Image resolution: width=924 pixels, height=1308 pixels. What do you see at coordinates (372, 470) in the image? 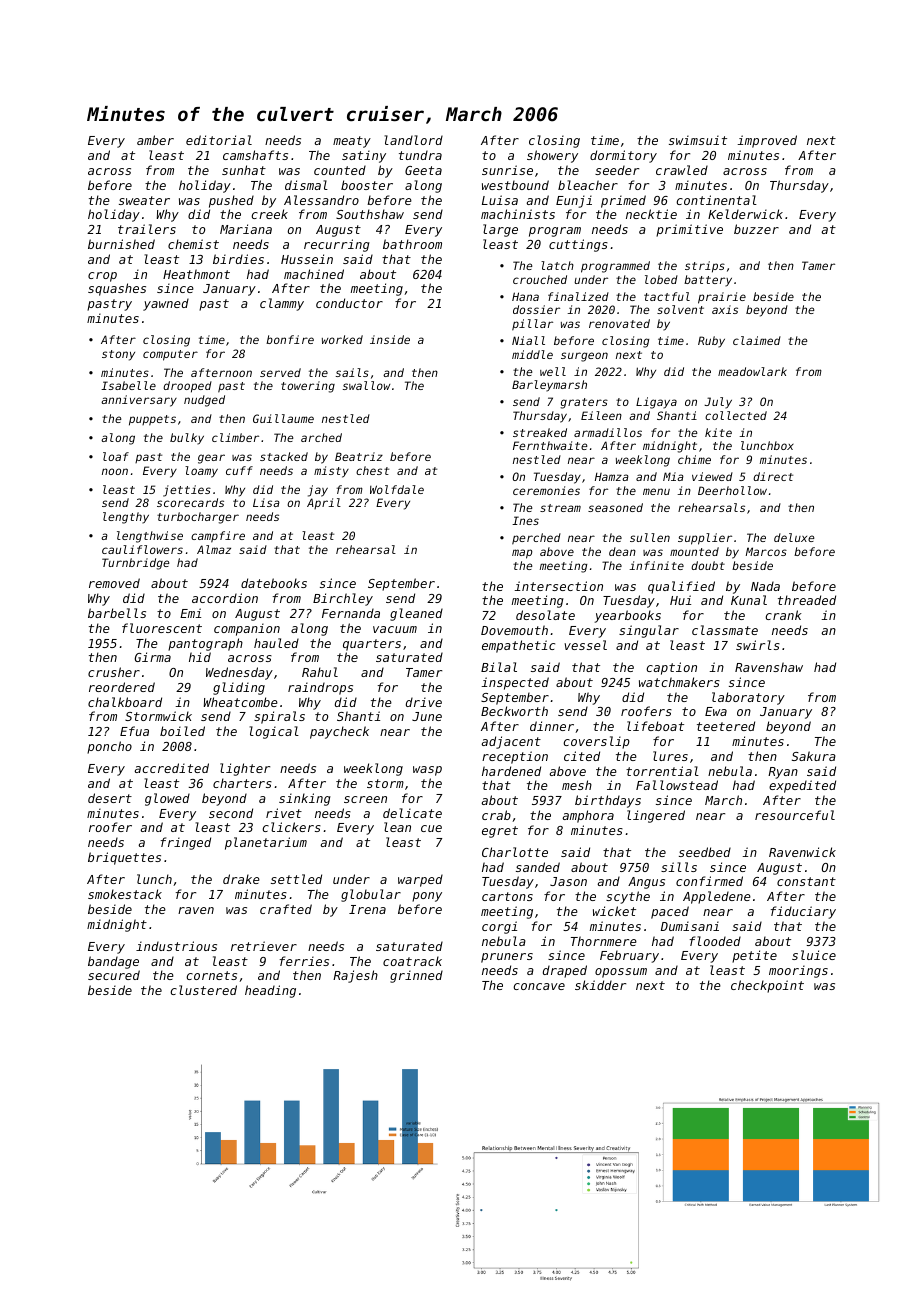
I see `chest` at bounding box center [372, 470].
